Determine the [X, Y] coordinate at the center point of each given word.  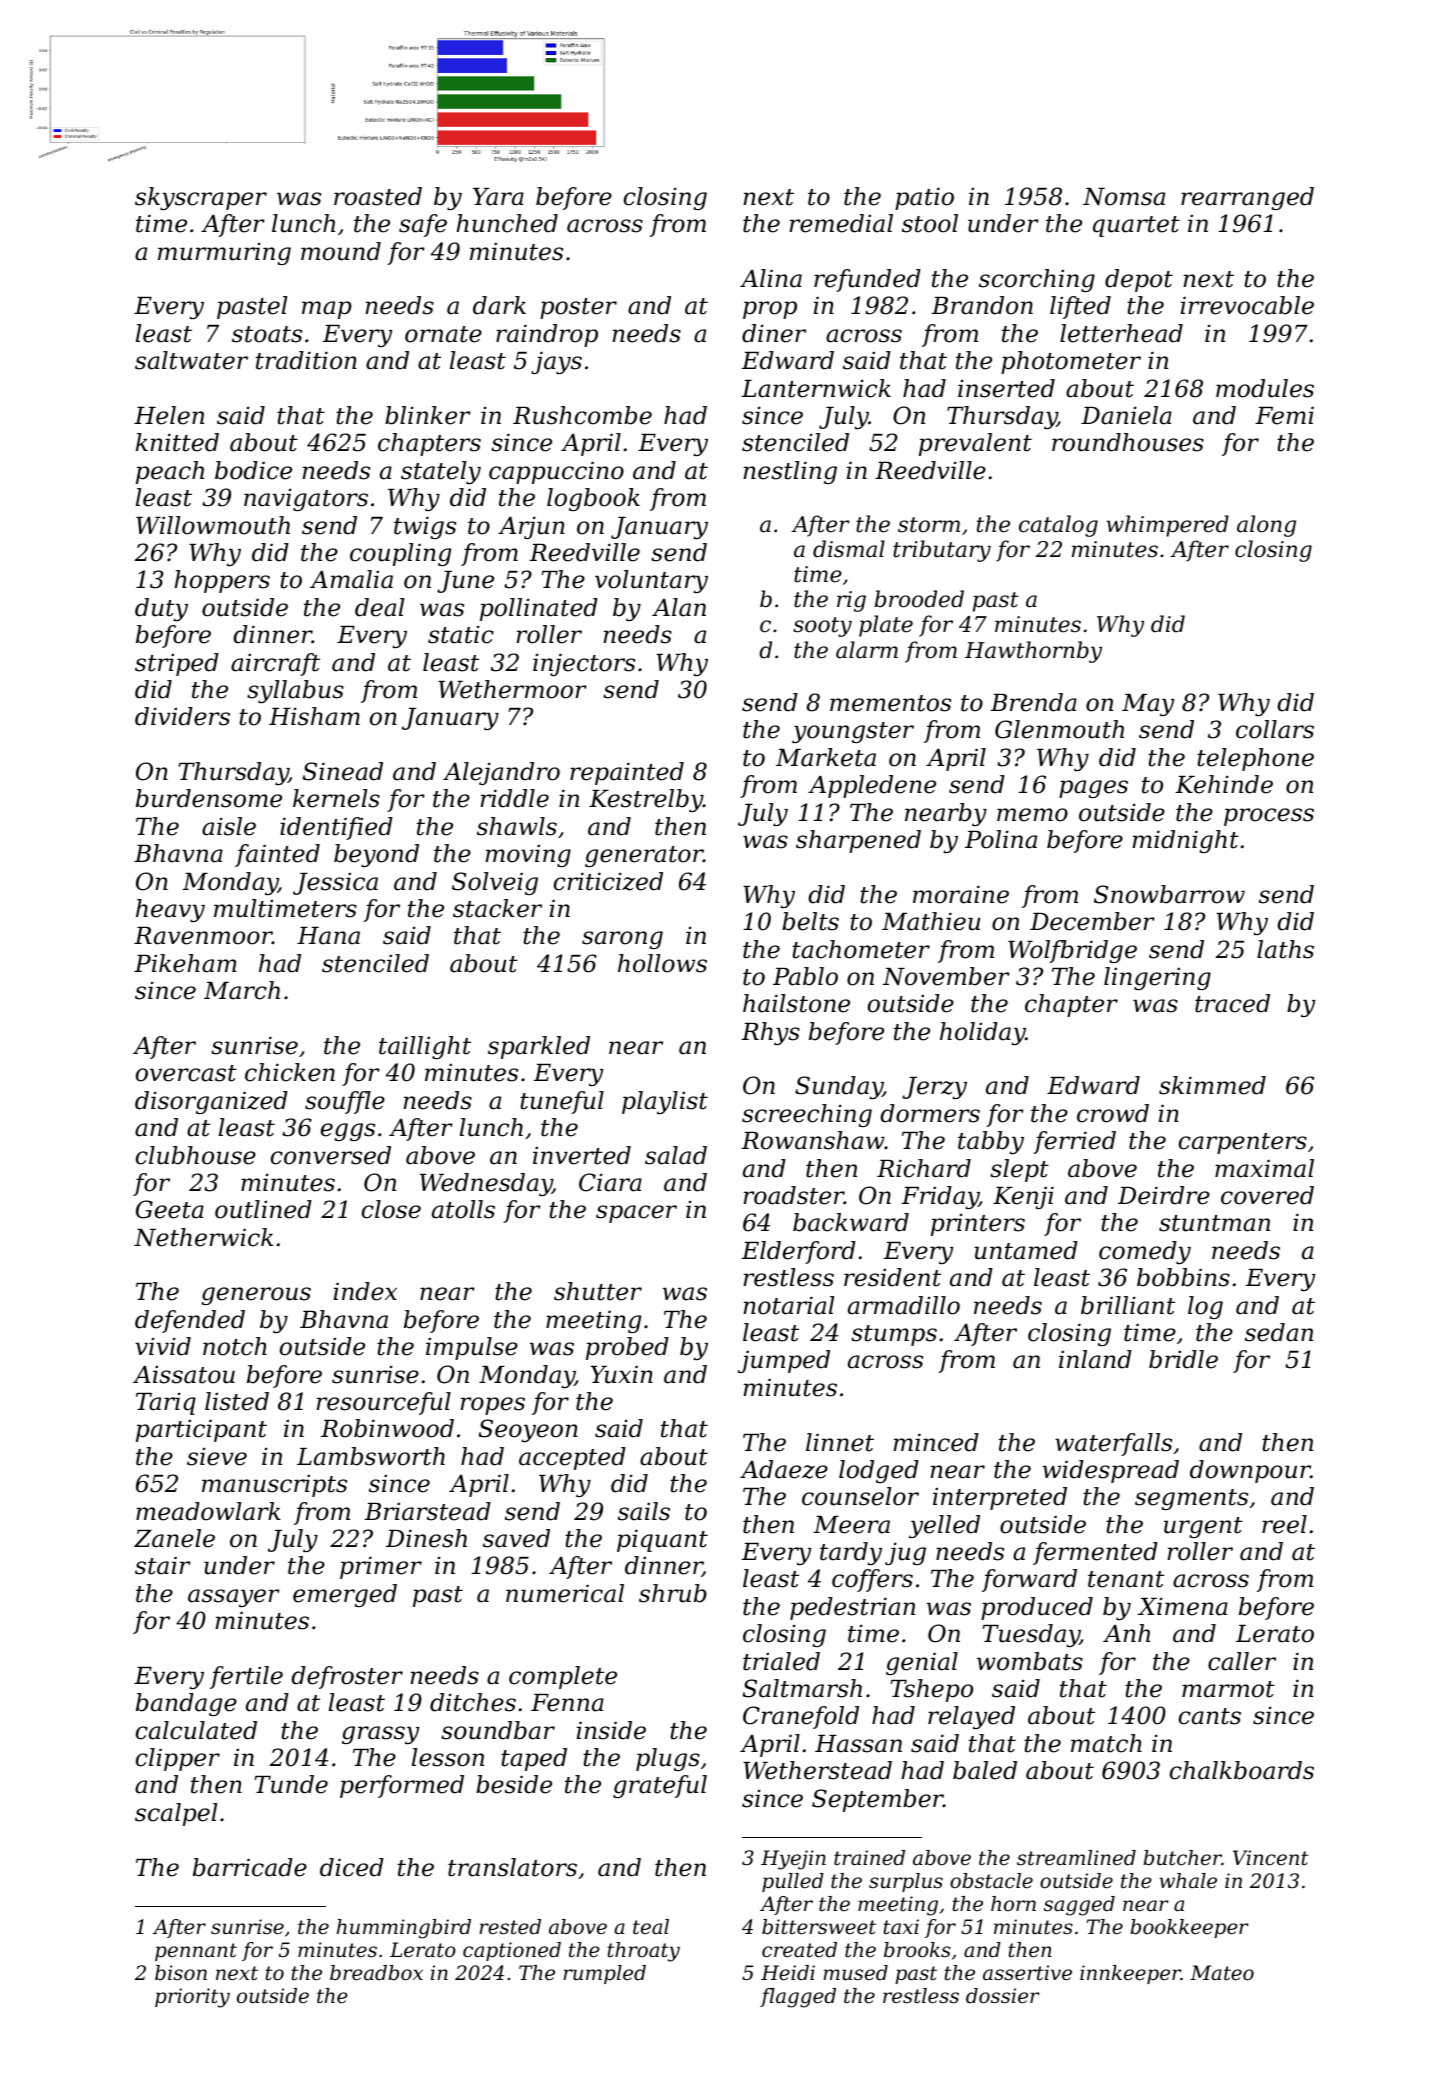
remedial [841, 223]
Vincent [1271, 1858]
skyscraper [201, 198]
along [1266, 526]
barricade [250, 1867]
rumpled [604, 1974]
